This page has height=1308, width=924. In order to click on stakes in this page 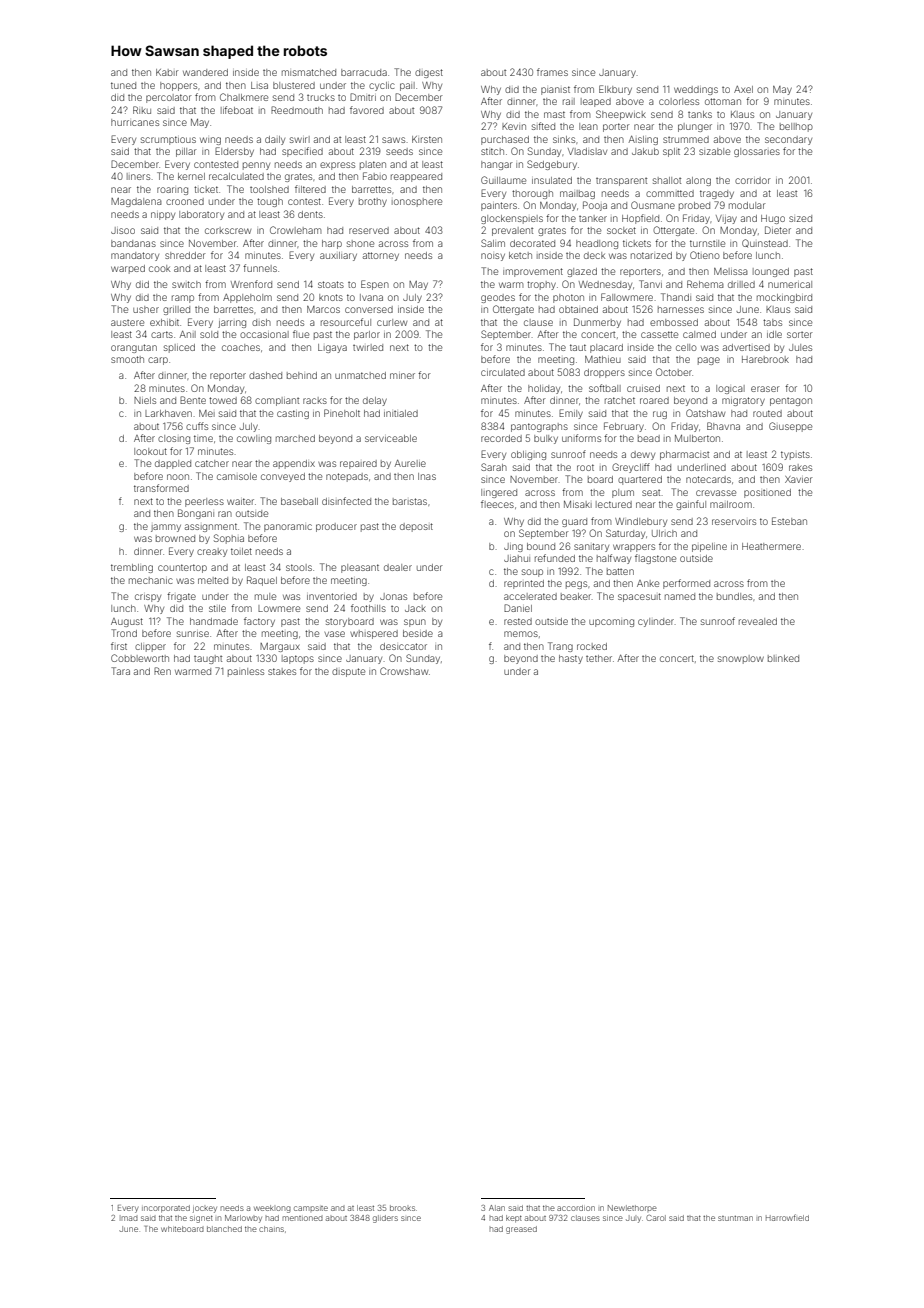, I will do `click(282, 671)`.
